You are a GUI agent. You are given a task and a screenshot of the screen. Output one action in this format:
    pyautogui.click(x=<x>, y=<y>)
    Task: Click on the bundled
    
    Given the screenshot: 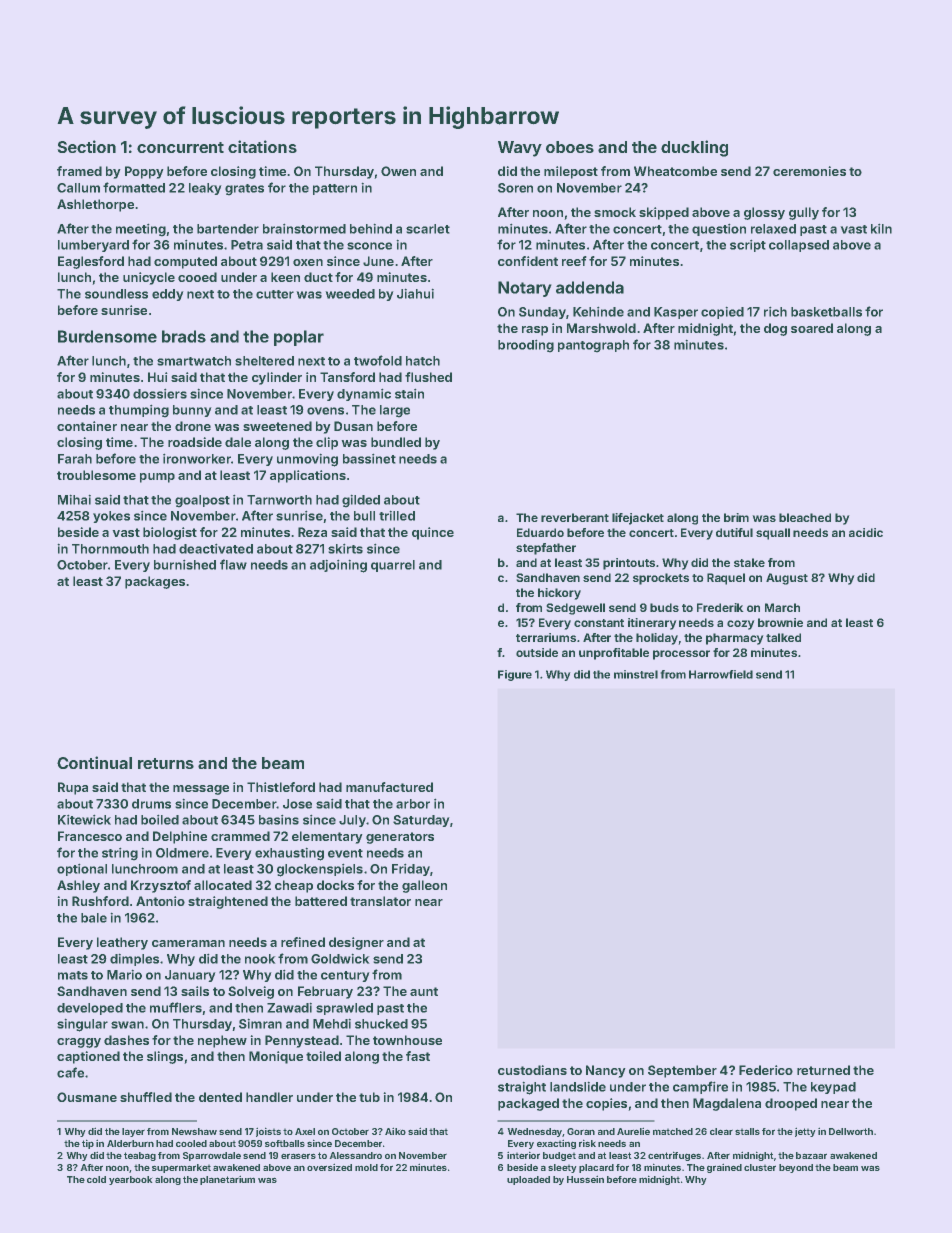 What is the action you would take?
    pyautogui.click(x=396, y=442)
